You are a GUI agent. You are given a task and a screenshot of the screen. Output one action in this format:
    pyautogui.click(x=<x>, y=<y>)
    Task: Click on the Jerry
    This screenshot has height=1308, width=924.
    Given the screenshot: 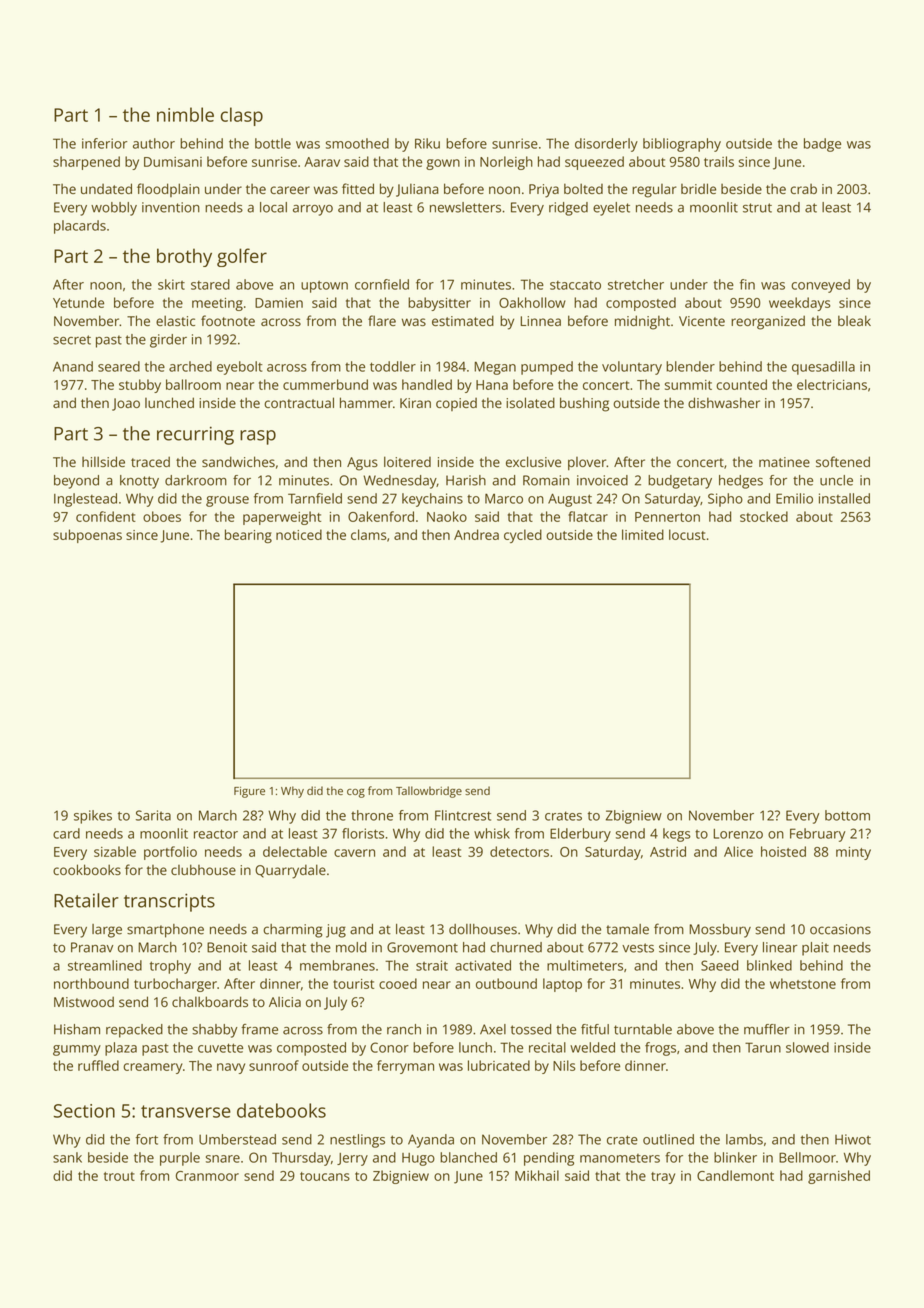 What is the action you would take?
    pyautogui.click(x=352, y=1159)
